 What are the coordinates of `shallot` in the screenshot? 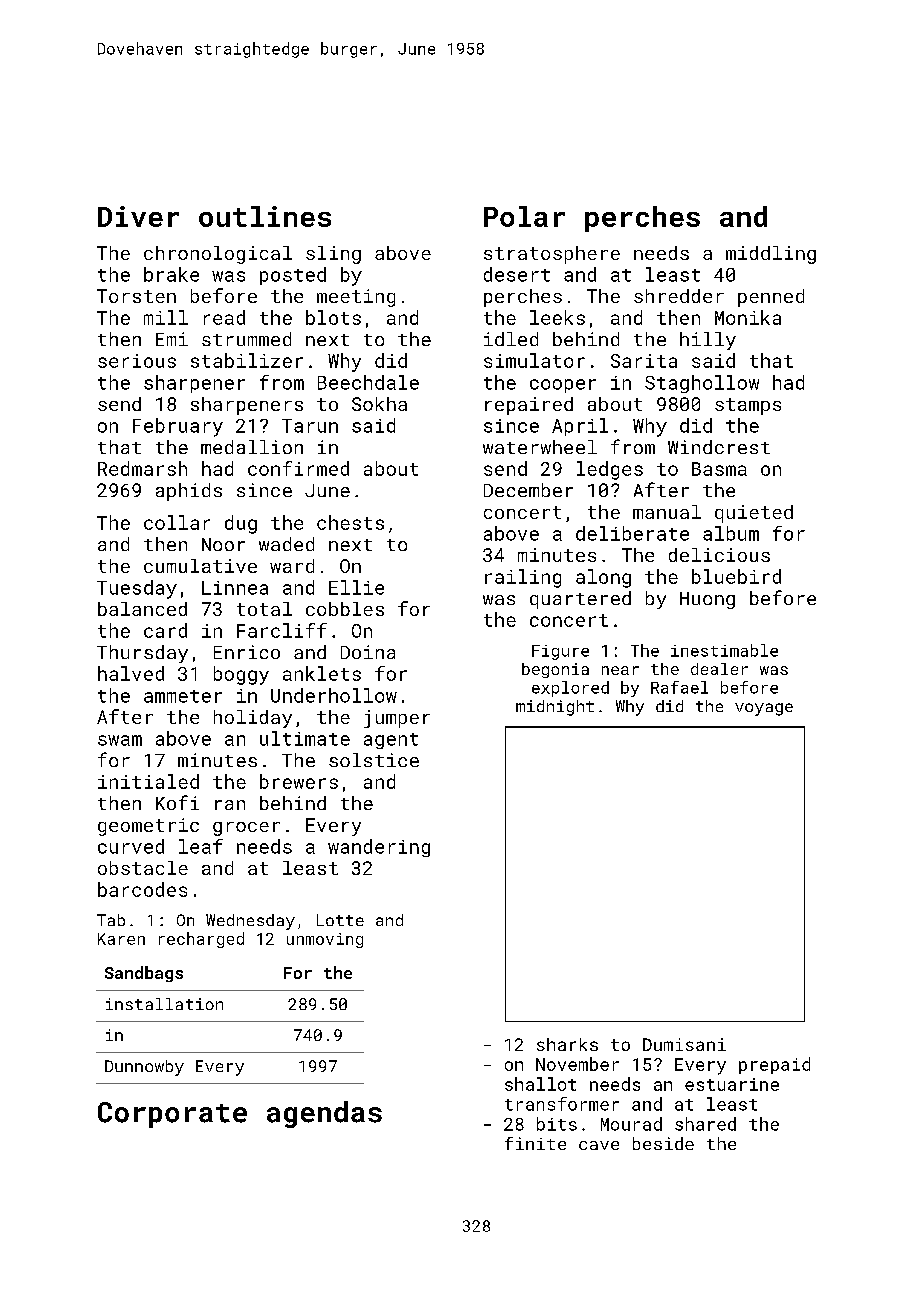 It's located at (540, 1084).
